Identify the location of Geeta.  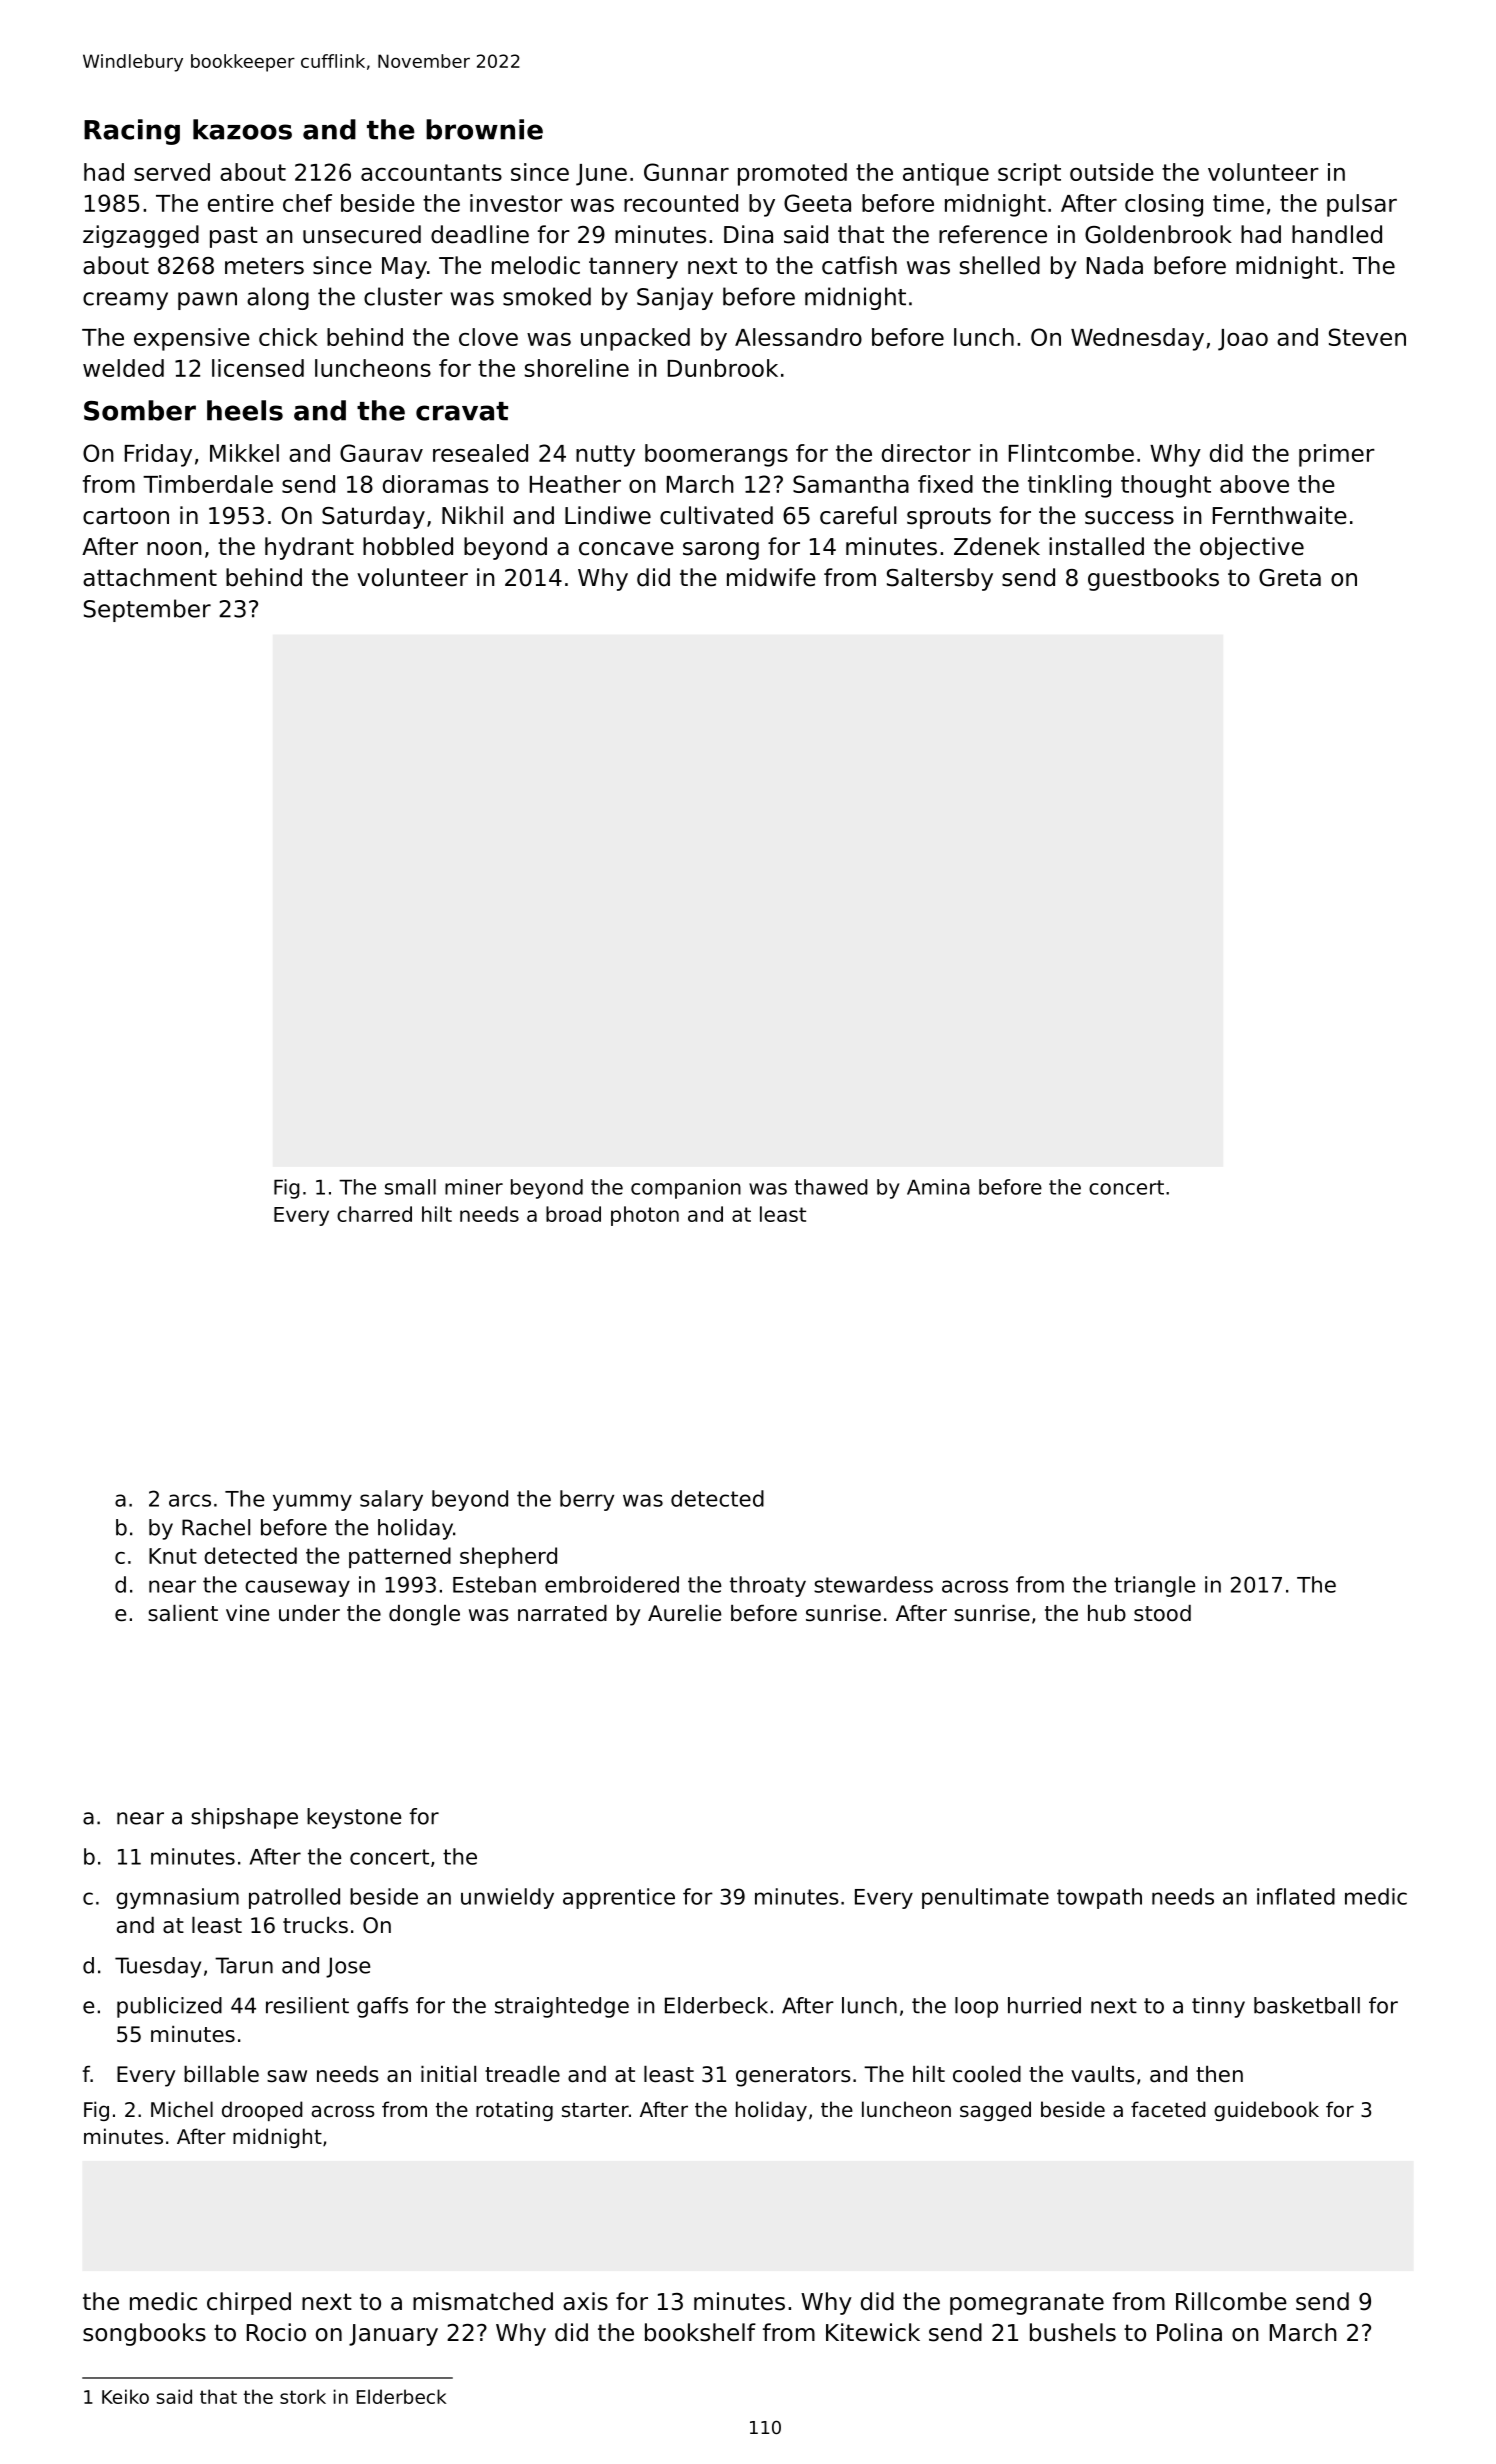
(817, 203).
